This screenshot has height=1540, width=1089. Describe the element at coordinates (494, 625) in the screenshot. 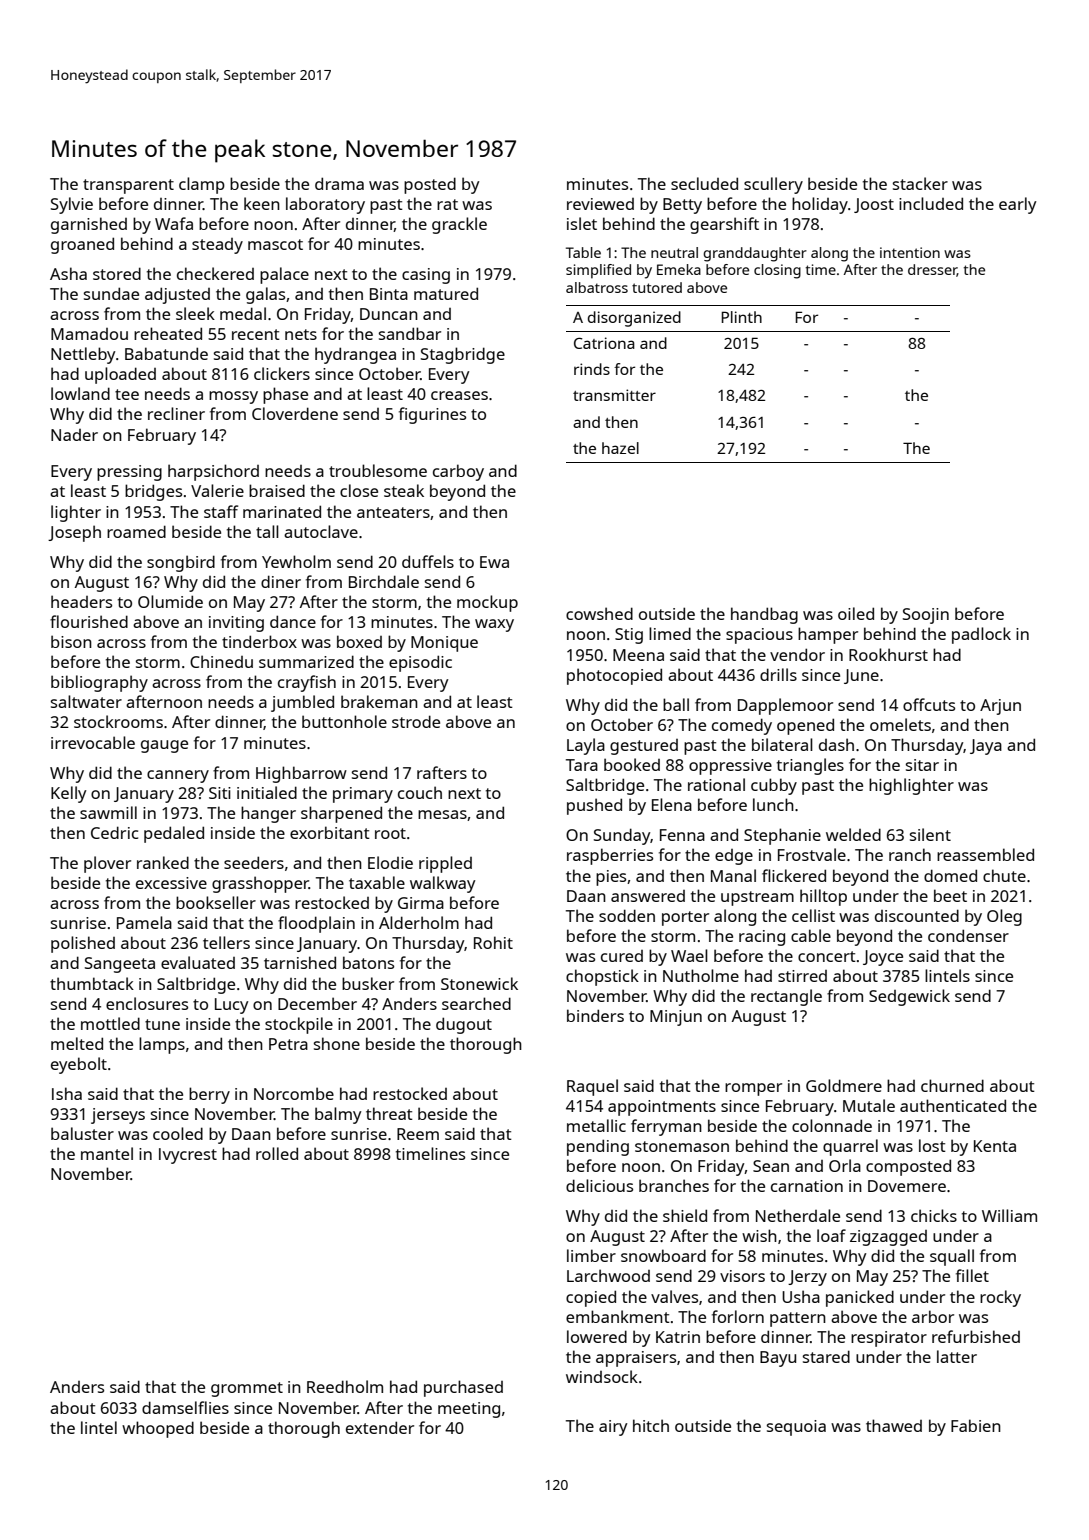

I see `waxy` at that location.
